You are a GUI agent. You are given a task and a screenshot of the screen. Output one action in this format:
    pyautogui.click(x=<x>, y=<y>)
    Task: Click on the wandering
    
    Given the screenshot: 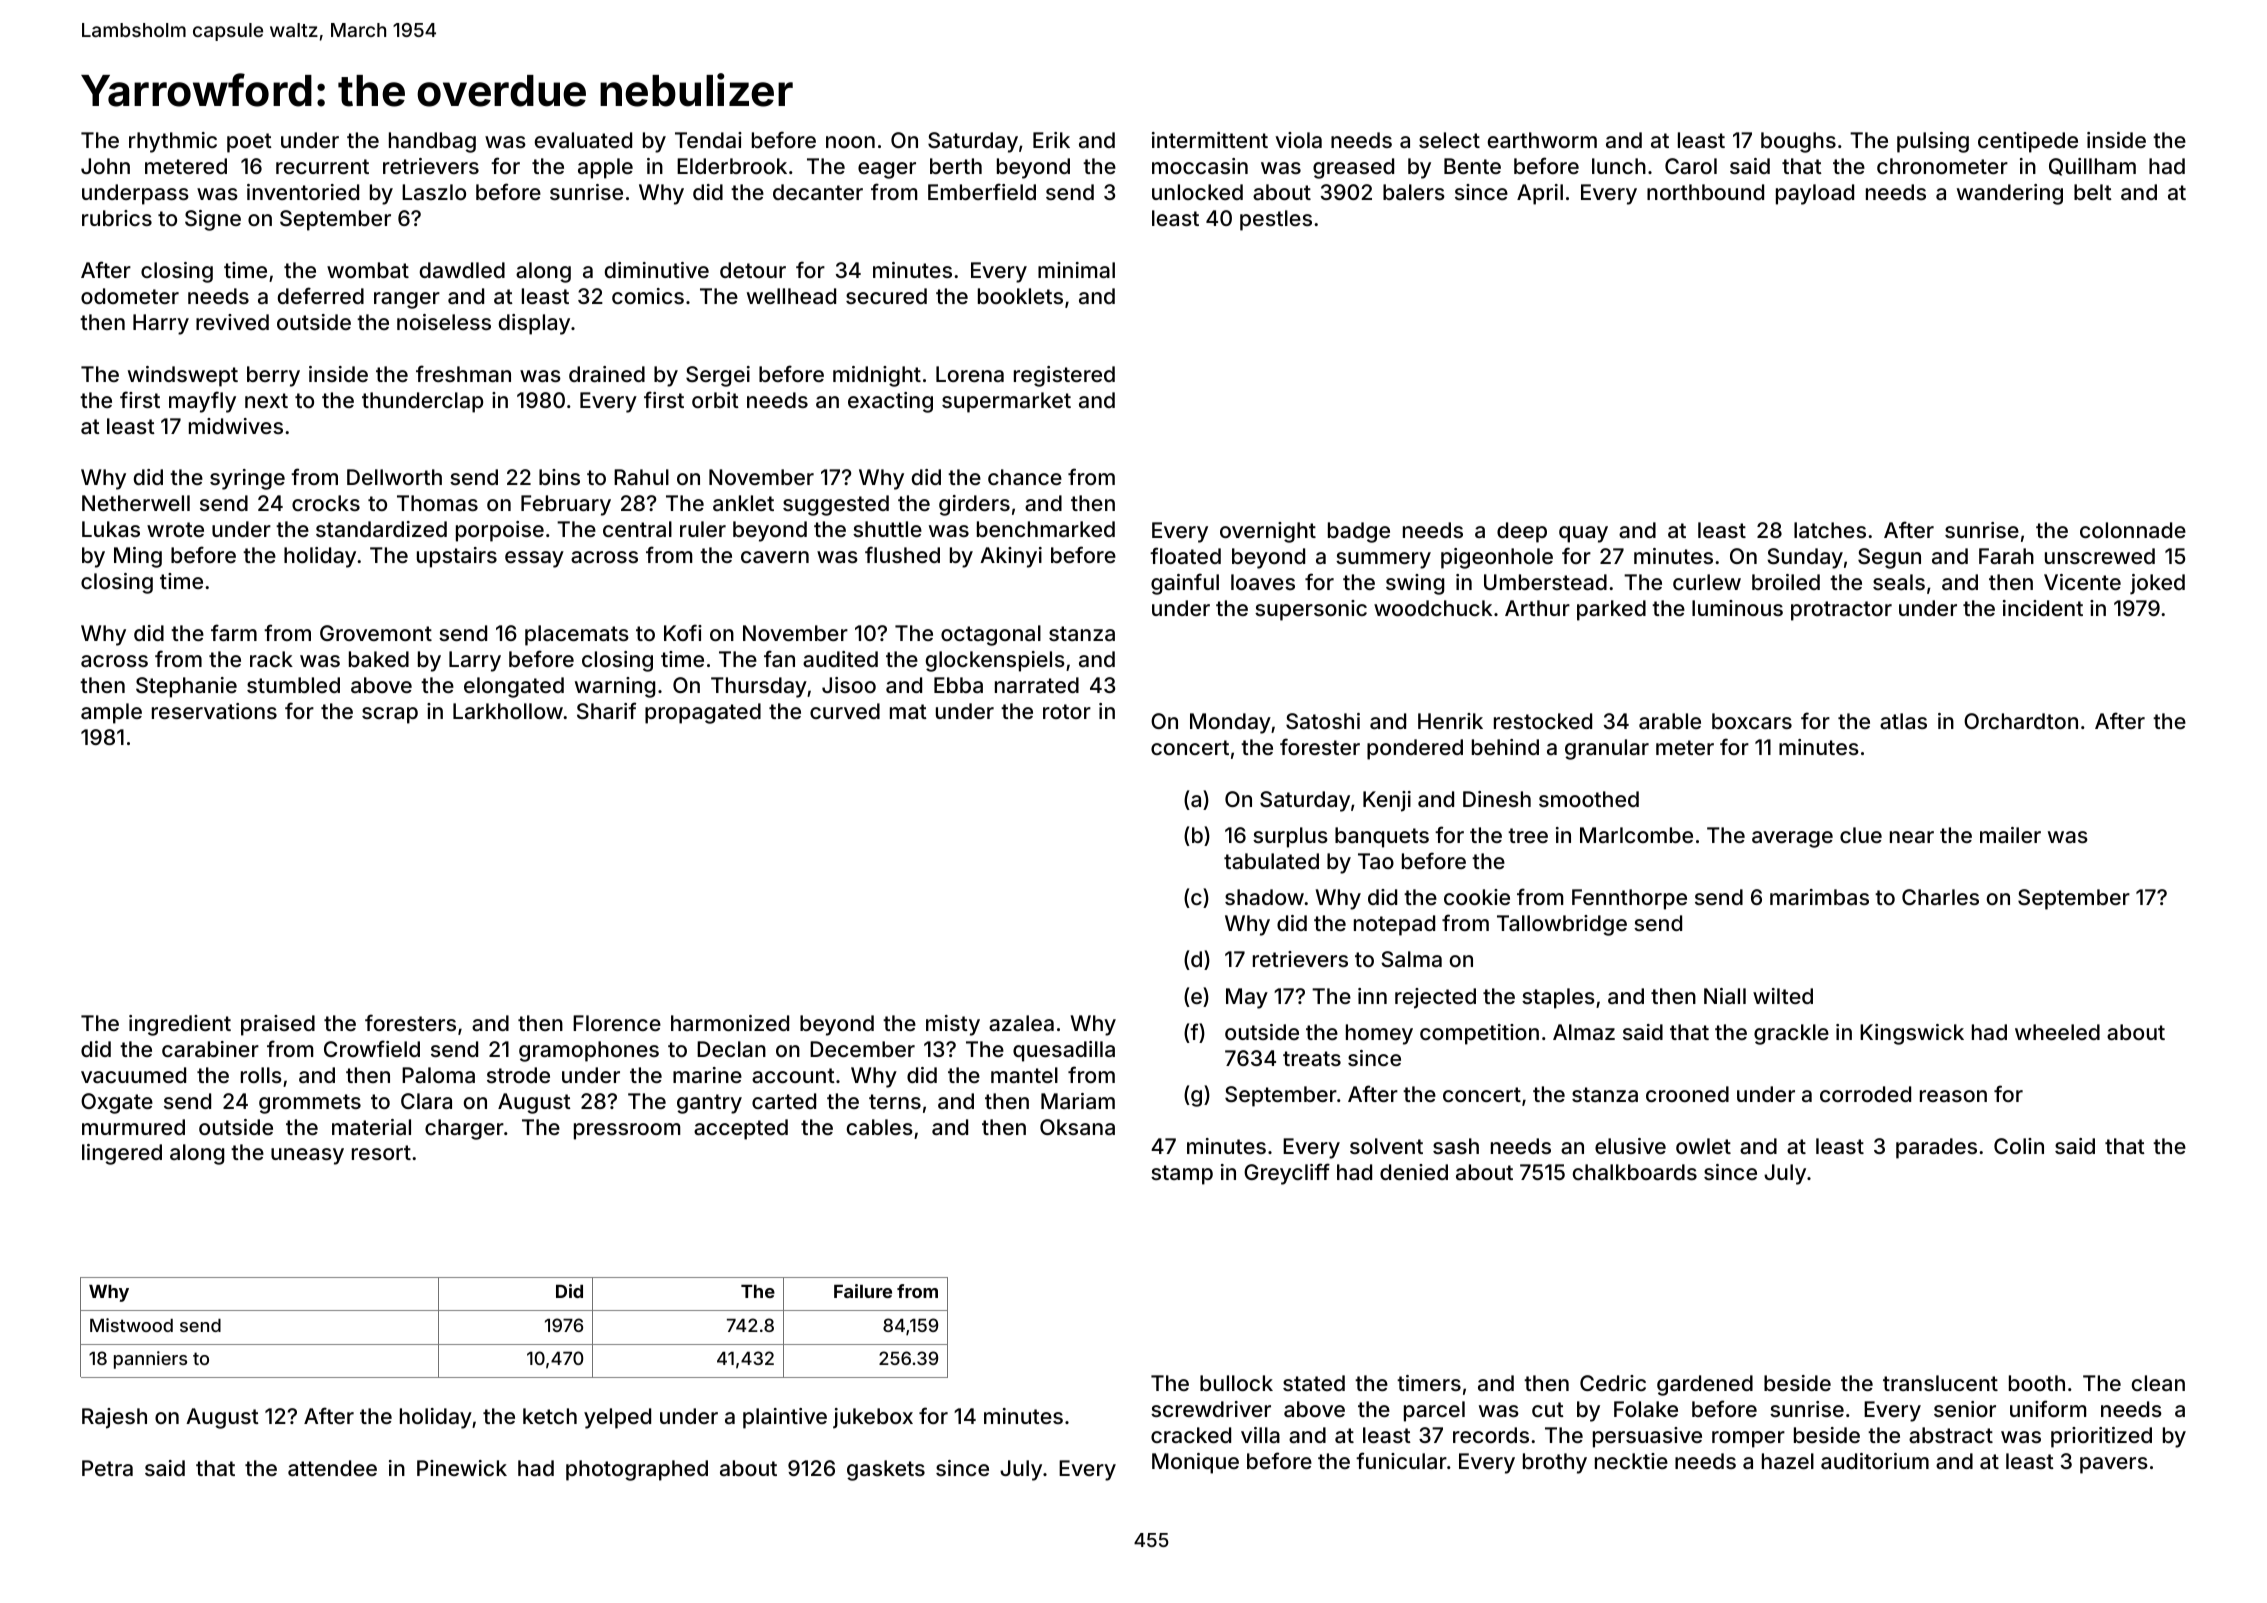 What is the action you would take?
    pyautogui.click(x=2010, y=194)
